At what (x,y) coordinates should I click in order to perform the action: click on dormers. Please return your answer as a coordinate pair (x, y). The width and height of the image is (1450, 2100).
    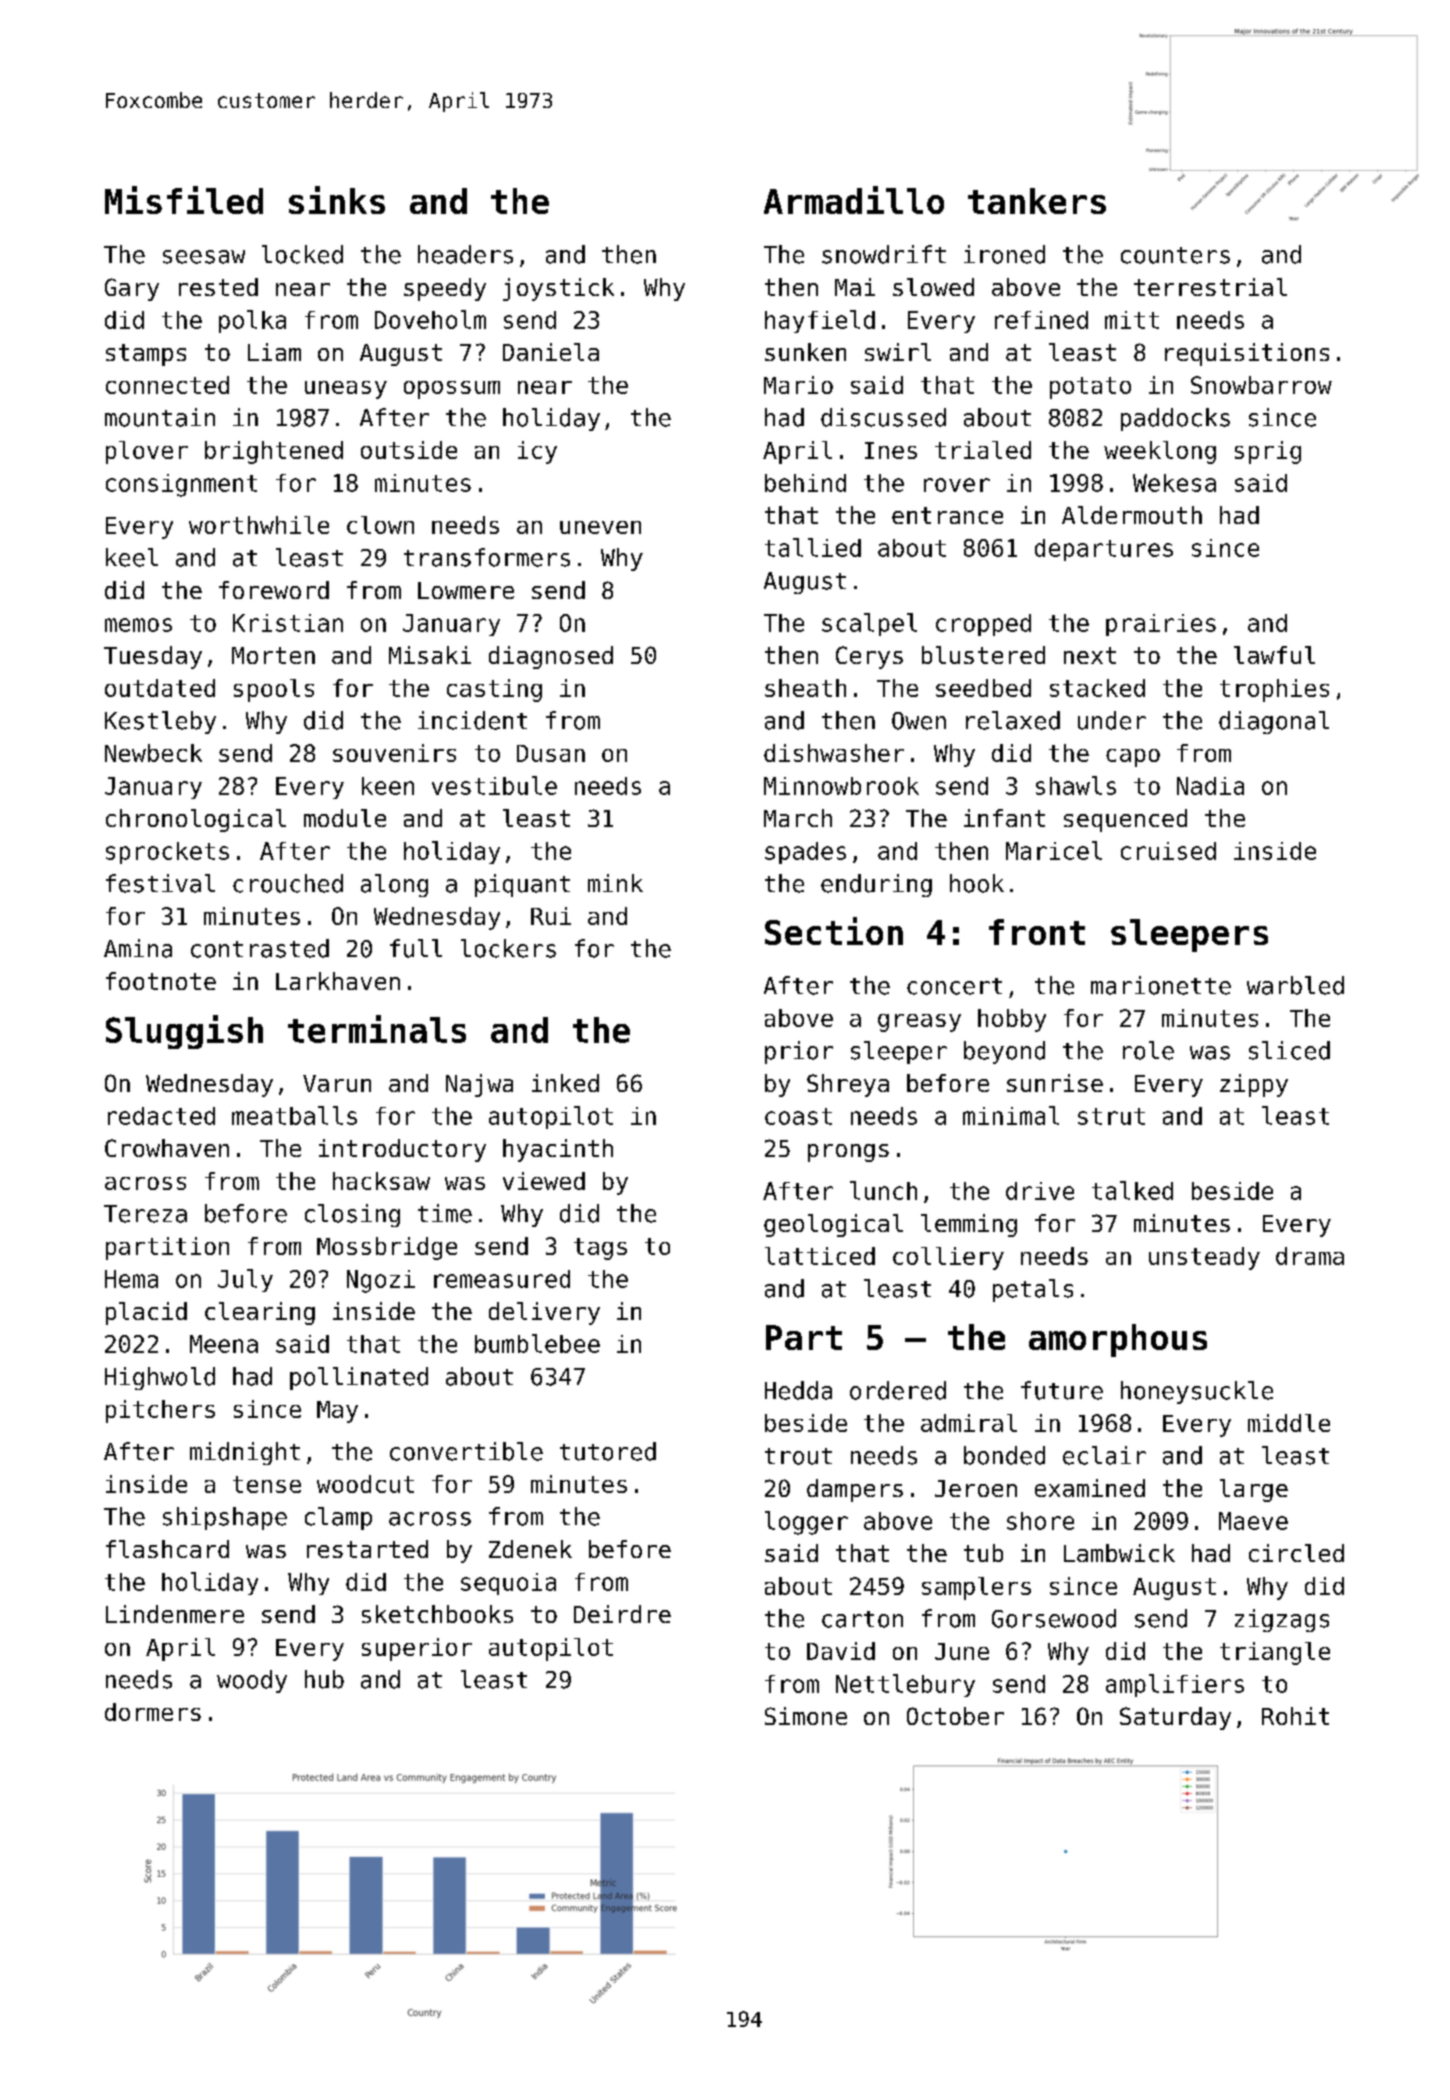
    Looking at the image, I should click on (153, 1712).
